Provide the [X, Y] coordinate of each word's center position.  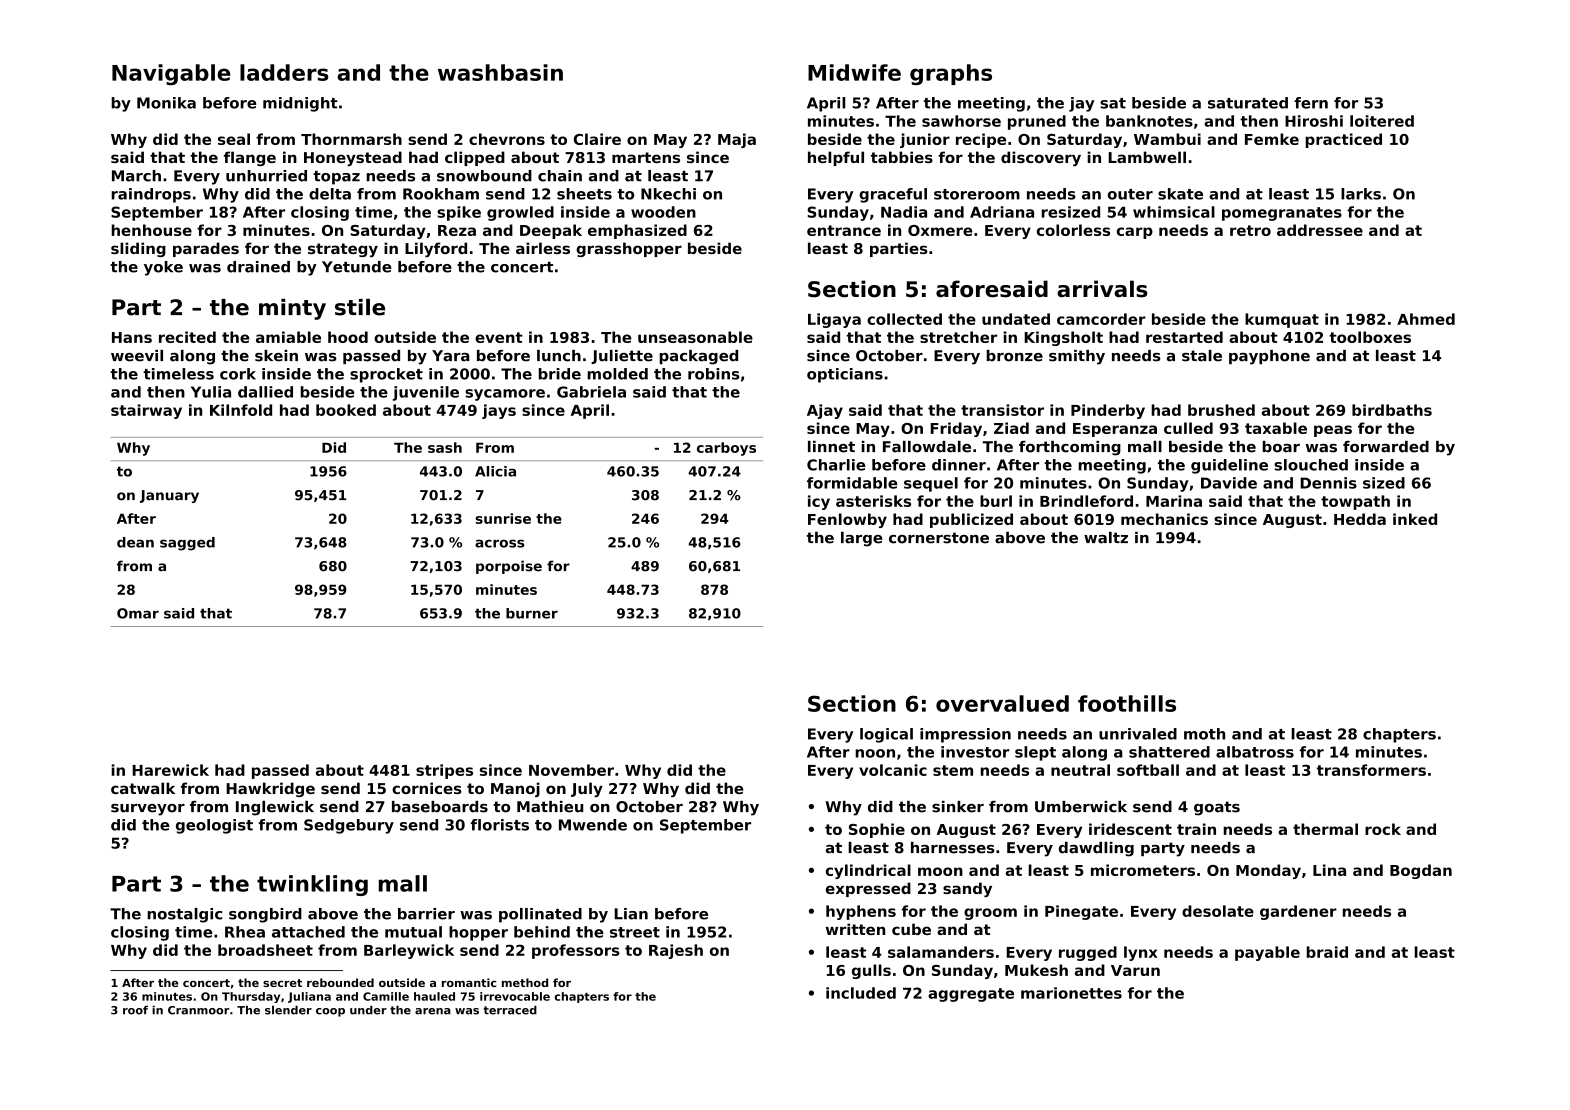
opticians [845, 375]
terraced [510, 1010]
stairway [146, 411]
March [136, 176]
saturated [1248, 103]
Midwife [854, 72]
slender [288, 1010]
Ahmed [1426, 319]
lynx [1141, 953]
